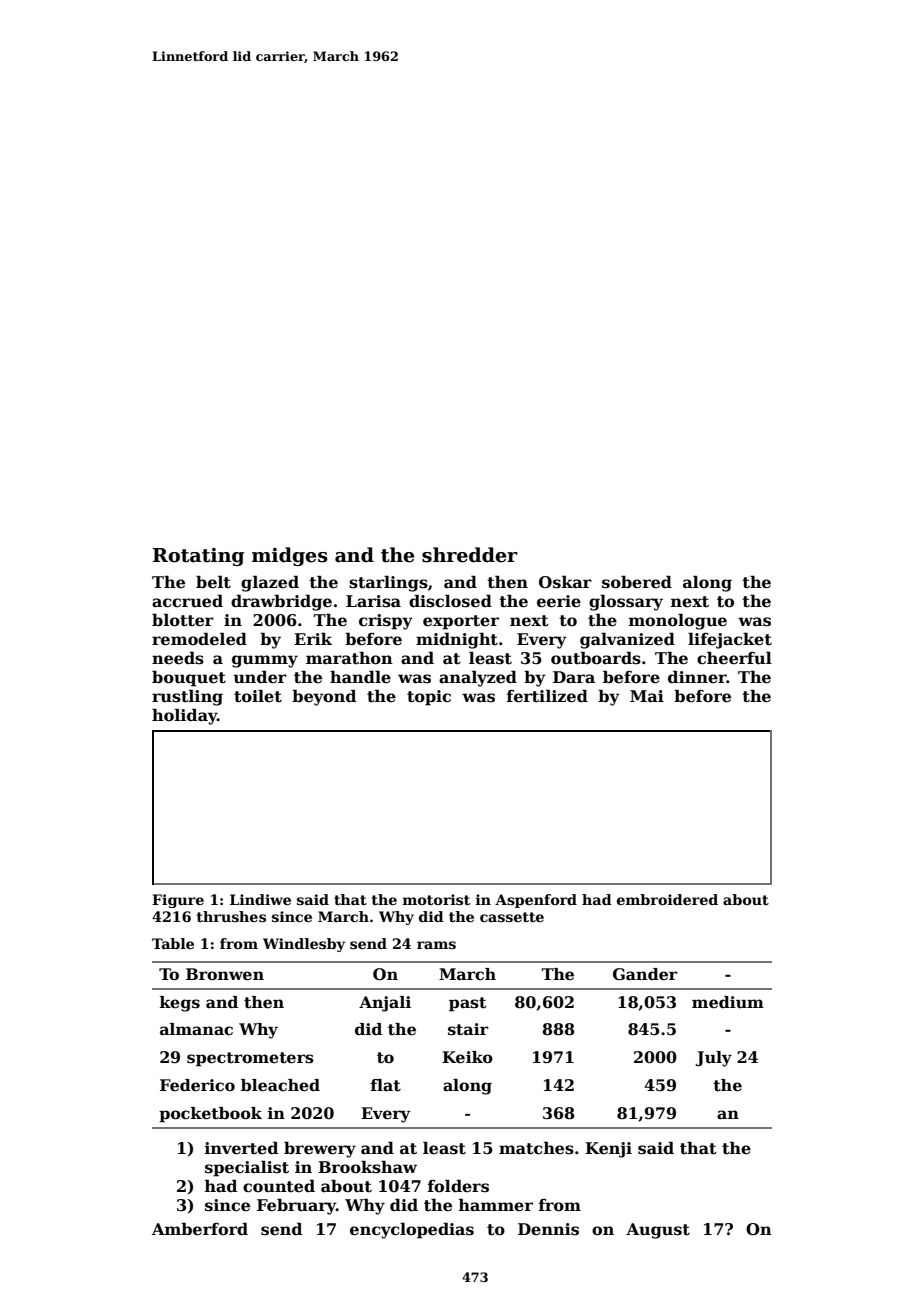 This screenshot has height=1311, width=924. I want to click on Gander, so click(645, 974).
